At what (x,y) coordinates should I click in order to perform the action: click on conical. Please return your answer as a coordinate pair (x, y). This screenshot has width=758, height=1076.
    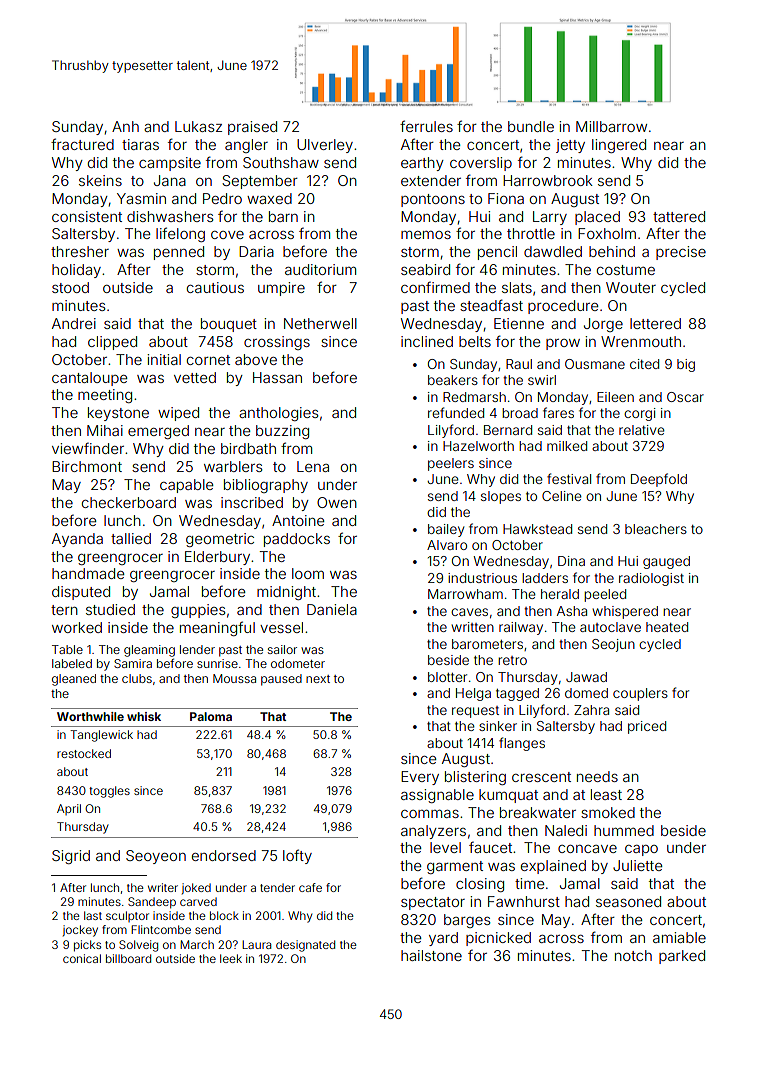
    Looking at the image, I should click on (82, 958).
